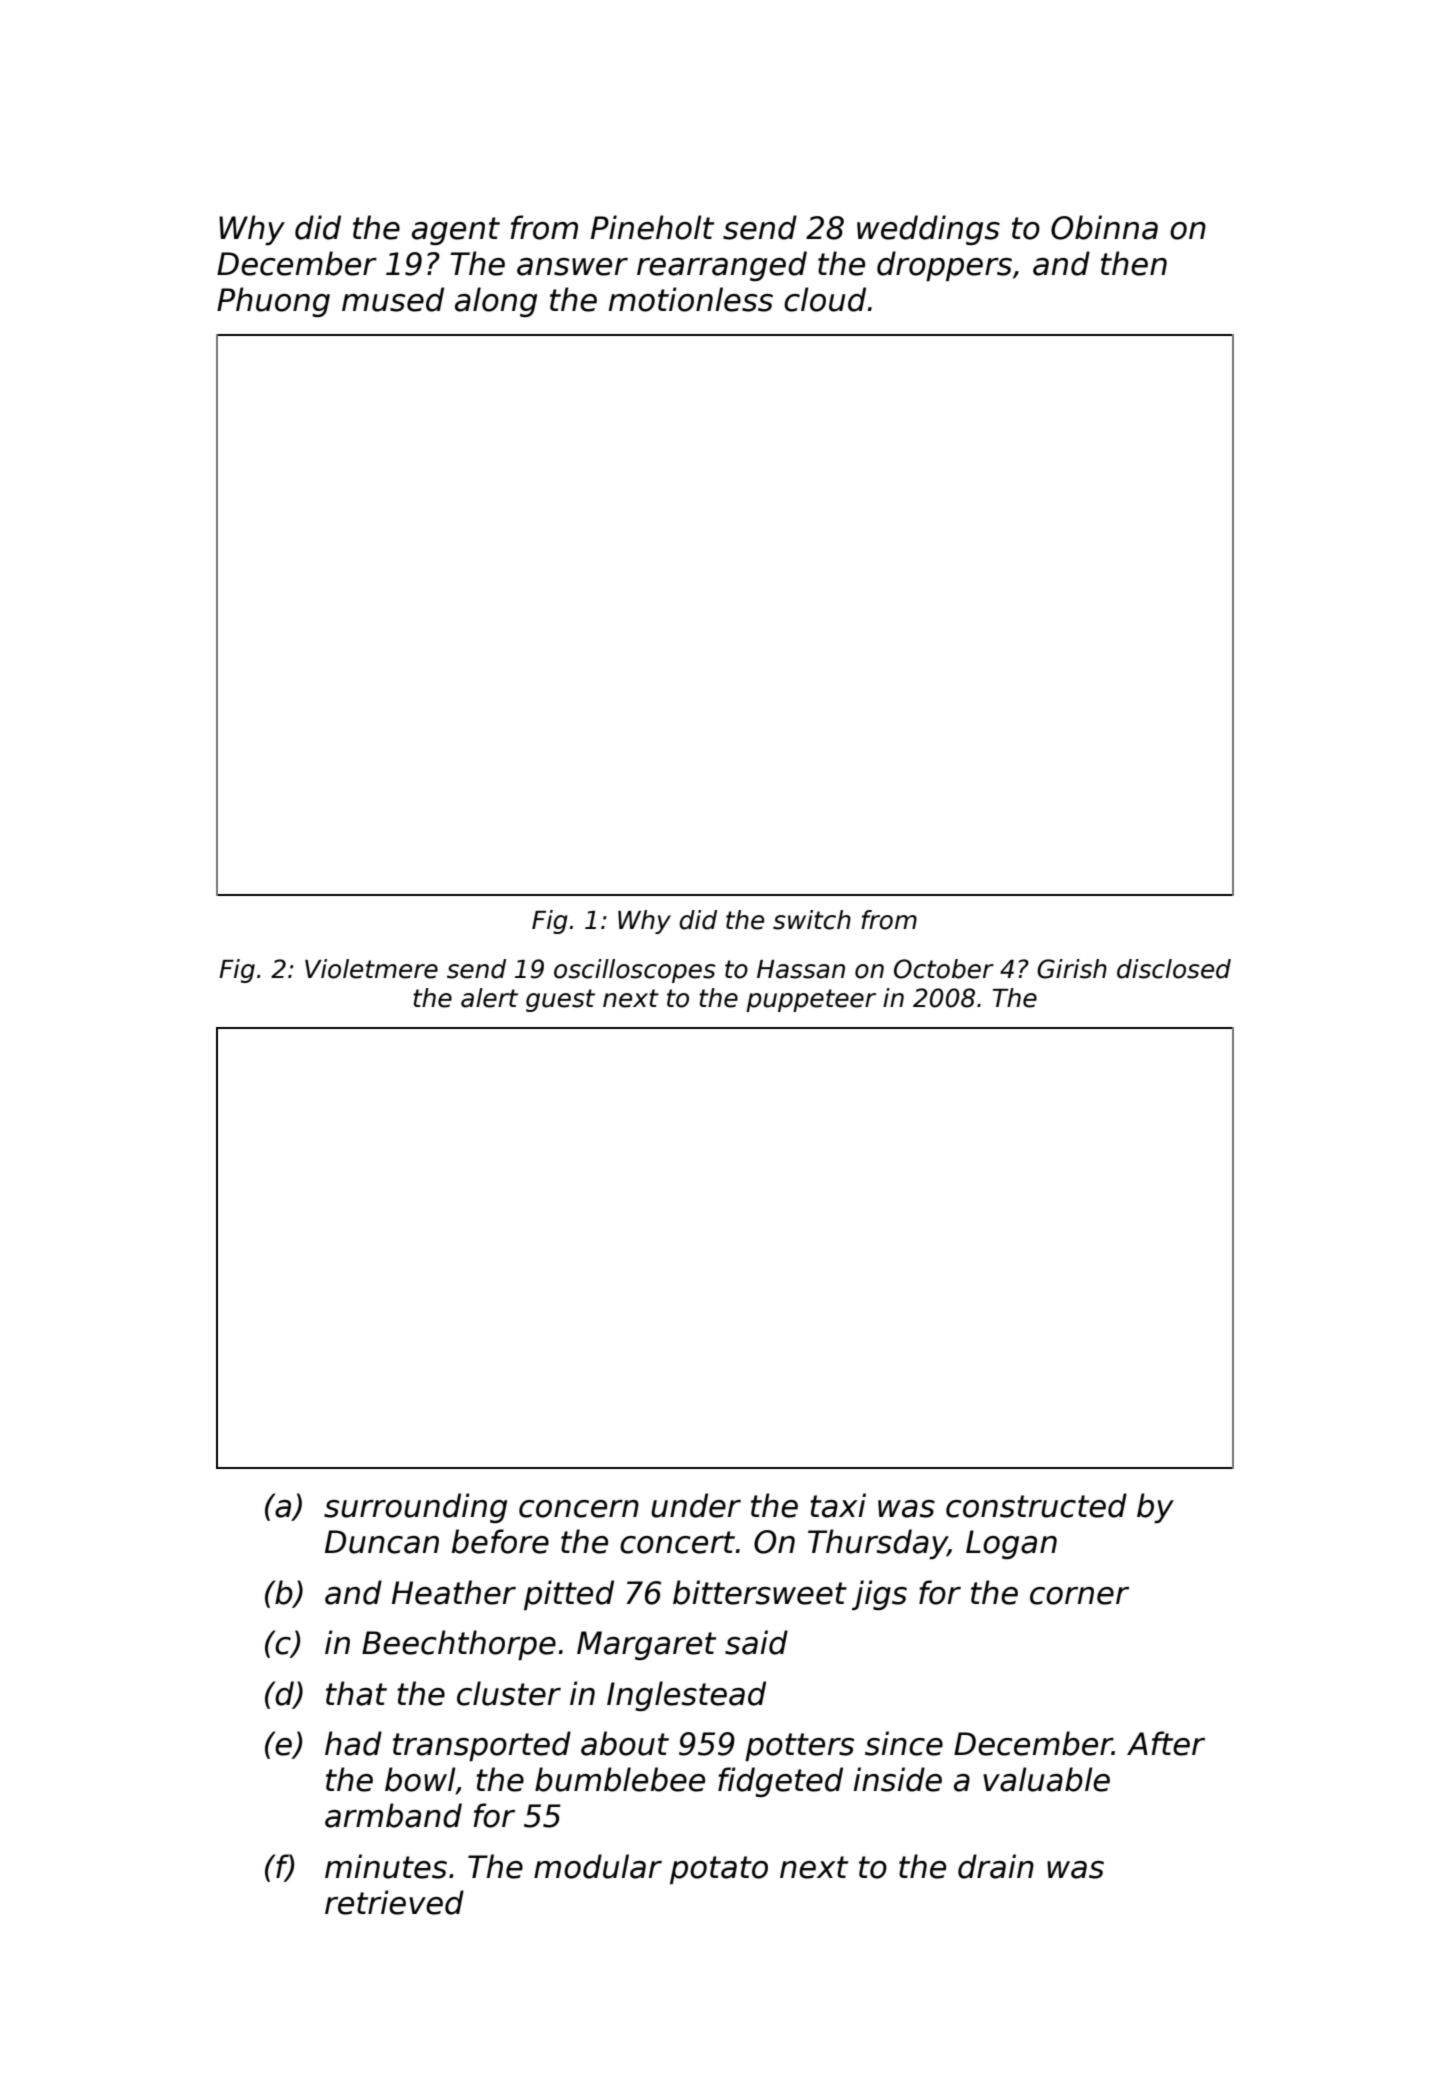  What do you see at coordinates (456, 231) in the page?
I see `agent` at bounding box center [456, 231].
